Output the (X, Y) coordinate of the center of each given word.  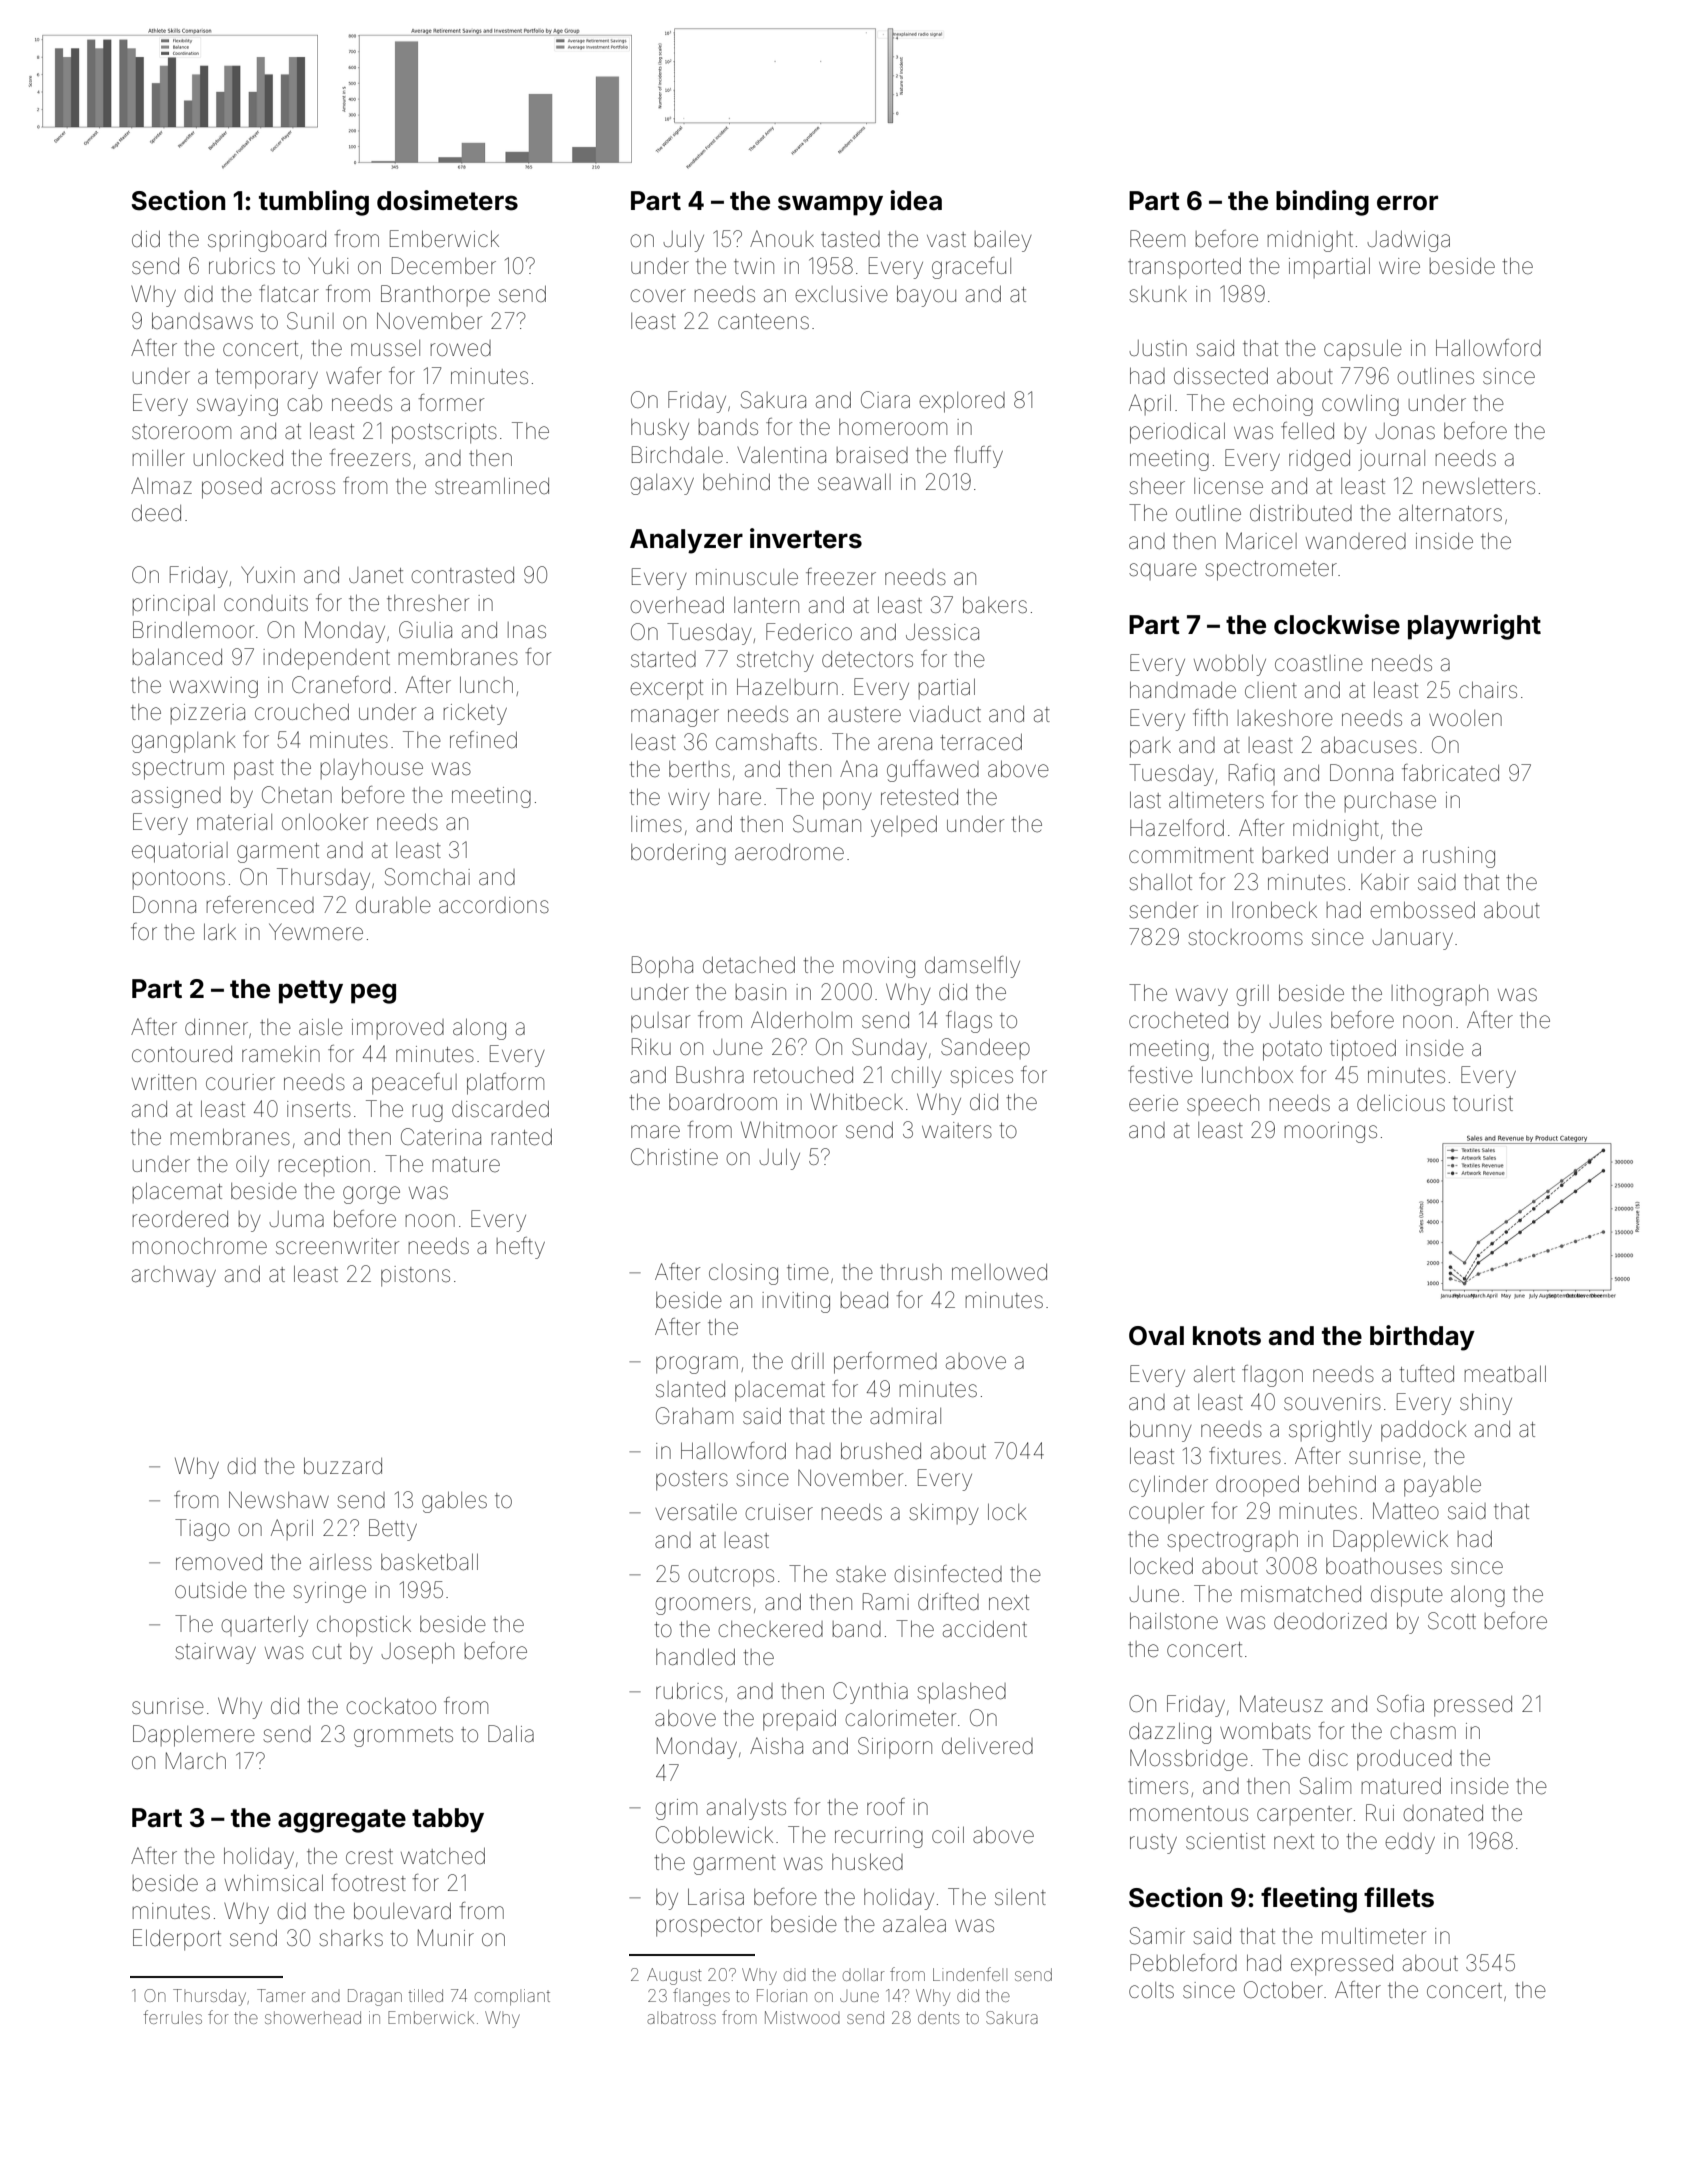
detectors (867, 659)
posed (232, 488)
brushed (881, 1451)
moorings (1331, 1132)
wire (1399, 266)
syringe (329, 1592)
